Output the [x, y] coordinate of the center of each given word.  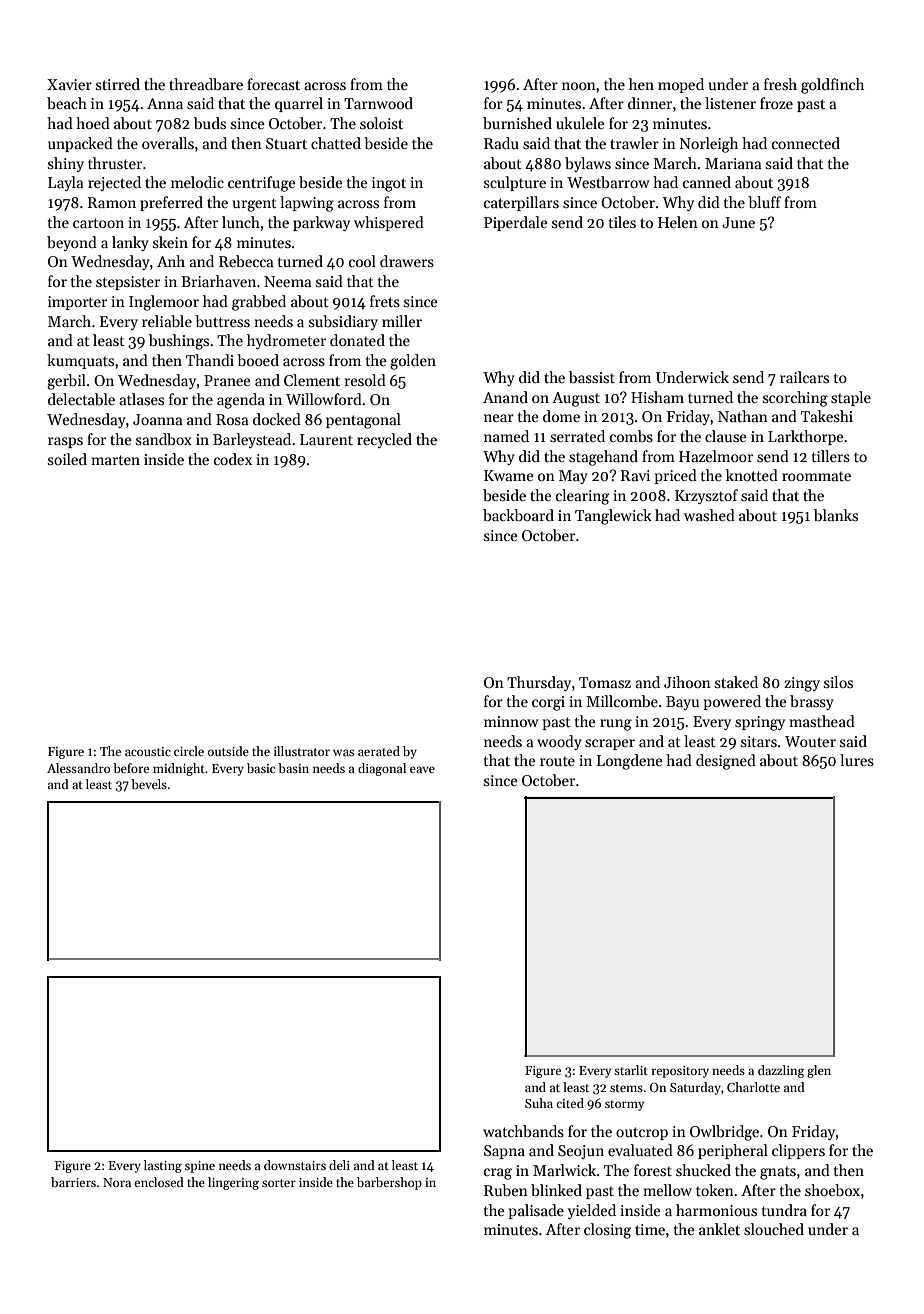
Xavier [69, 84]
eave [422, 769]
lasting [163, 1166]
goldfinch [832, 86]
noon [579, 86]
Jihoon [687, 682]
